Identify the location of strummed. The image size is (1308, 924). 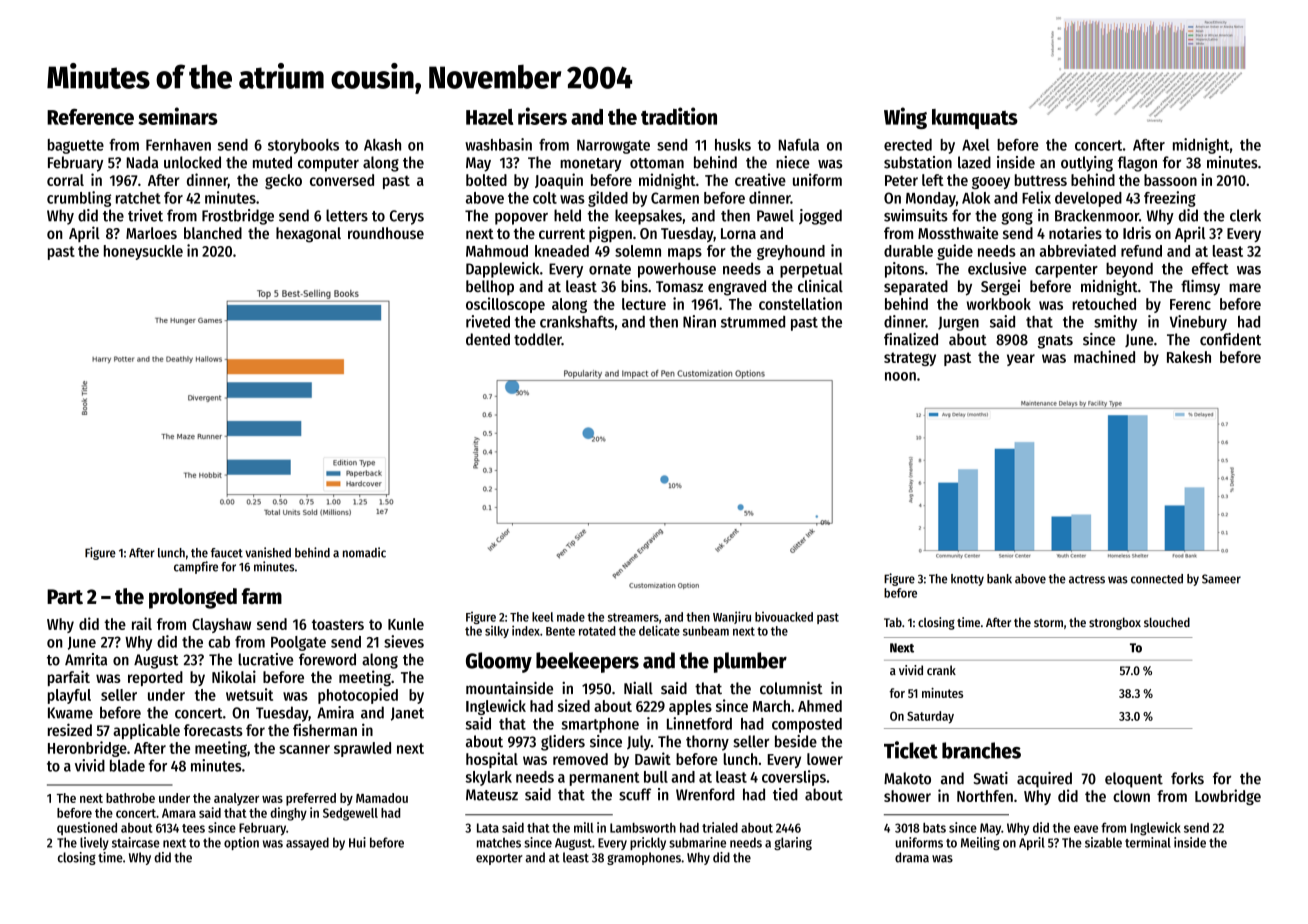
(753, 322).
